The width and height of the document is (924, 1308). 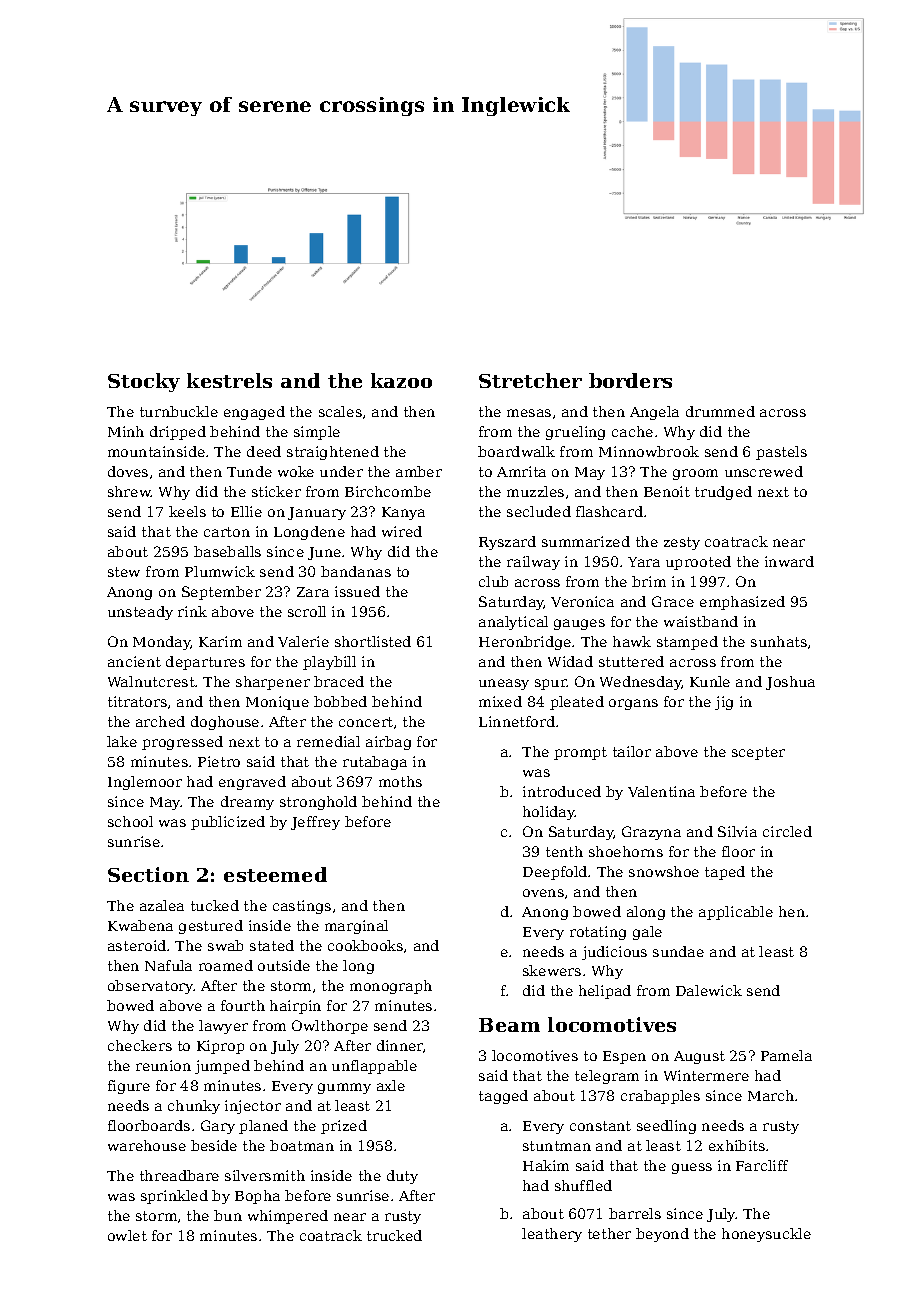 What do you see at coordinates (764, 471) in the document?
I see `unscrewed` at bounding box center [764, 471].
